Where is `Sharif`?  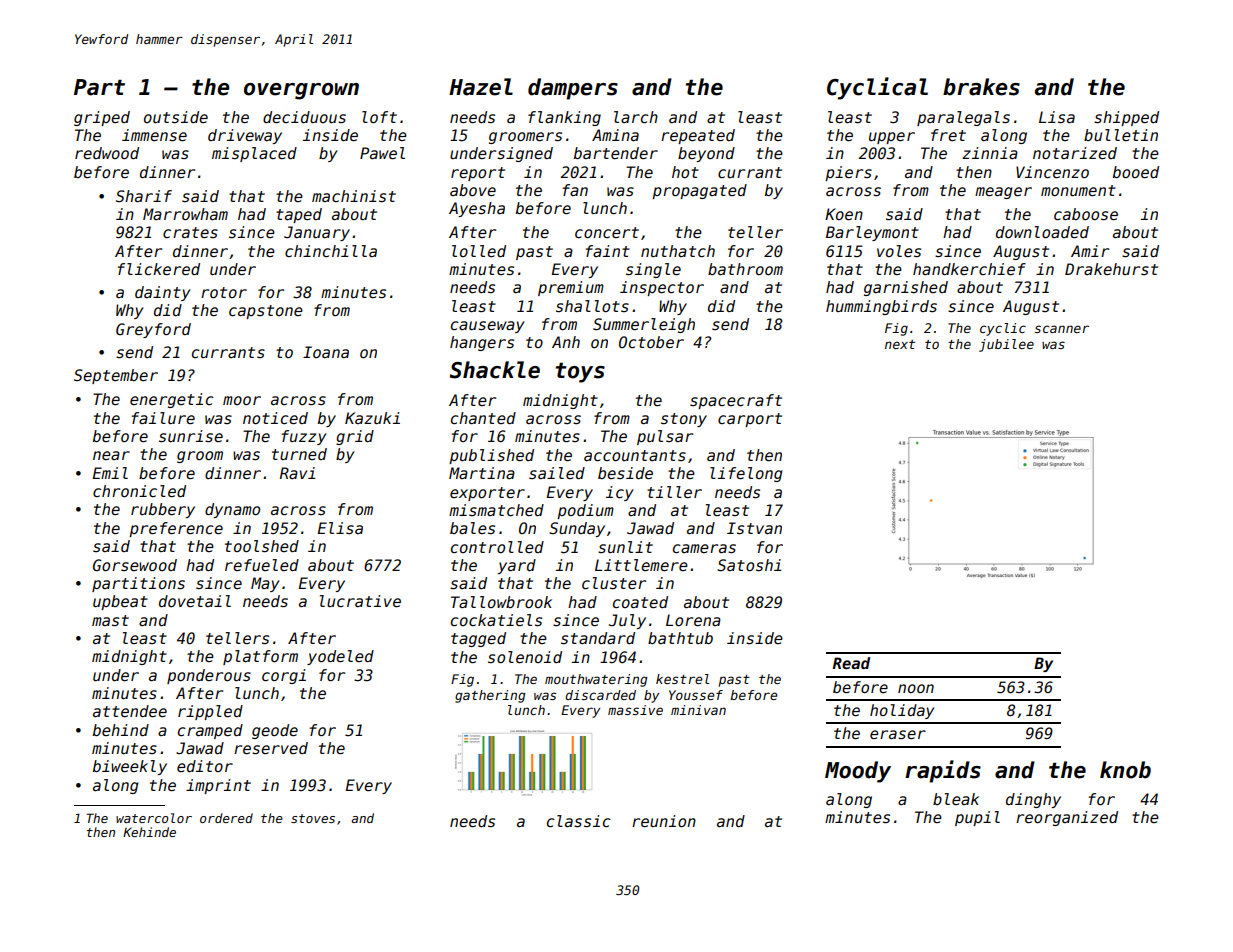 Sharif is located at coordinates (144, 196).
